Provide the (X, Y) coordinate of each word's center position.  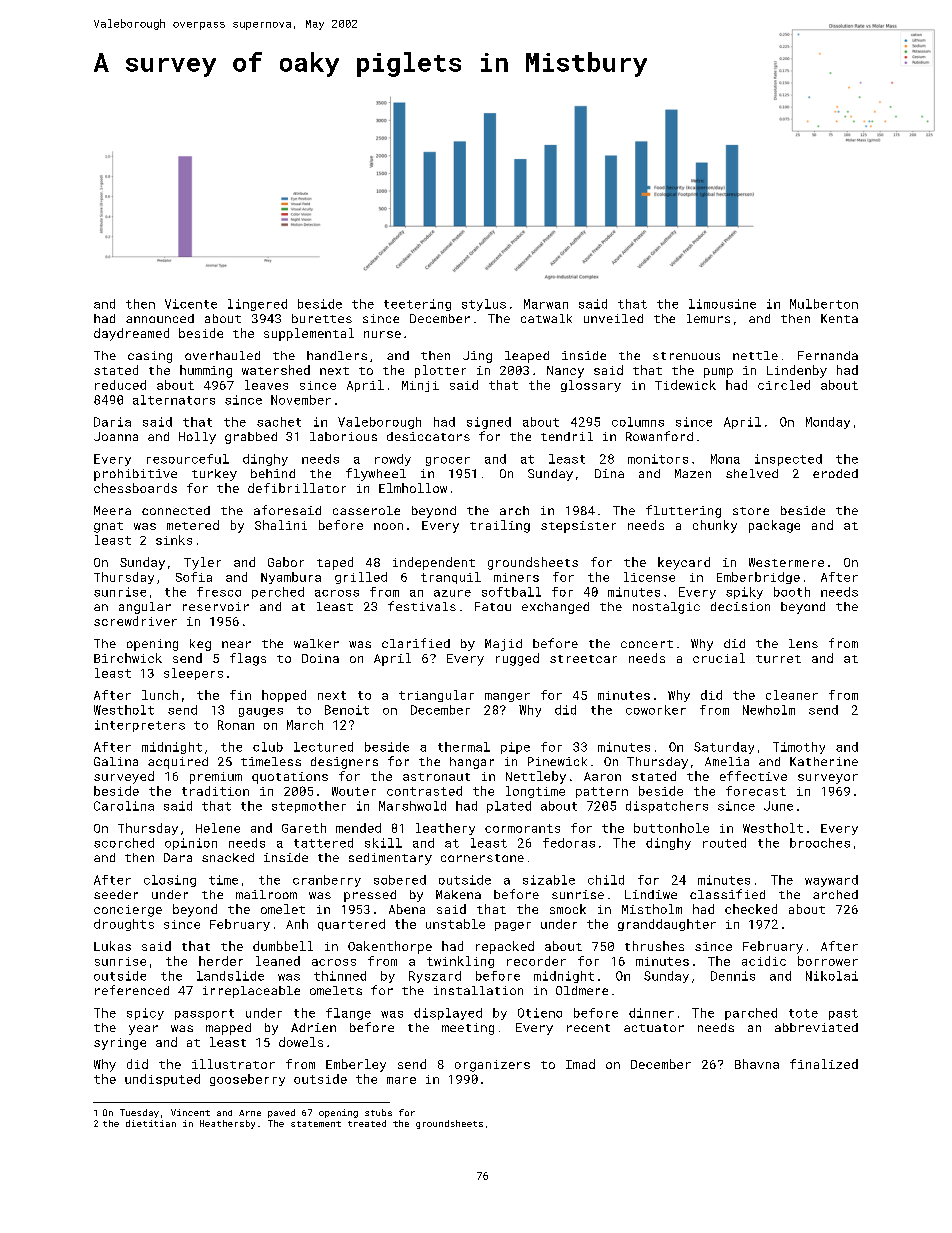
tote (803, 1013)
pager (513, 926)
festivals (422, 606)
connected (176, 510)
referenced (132, 990)
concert (647, 644)
